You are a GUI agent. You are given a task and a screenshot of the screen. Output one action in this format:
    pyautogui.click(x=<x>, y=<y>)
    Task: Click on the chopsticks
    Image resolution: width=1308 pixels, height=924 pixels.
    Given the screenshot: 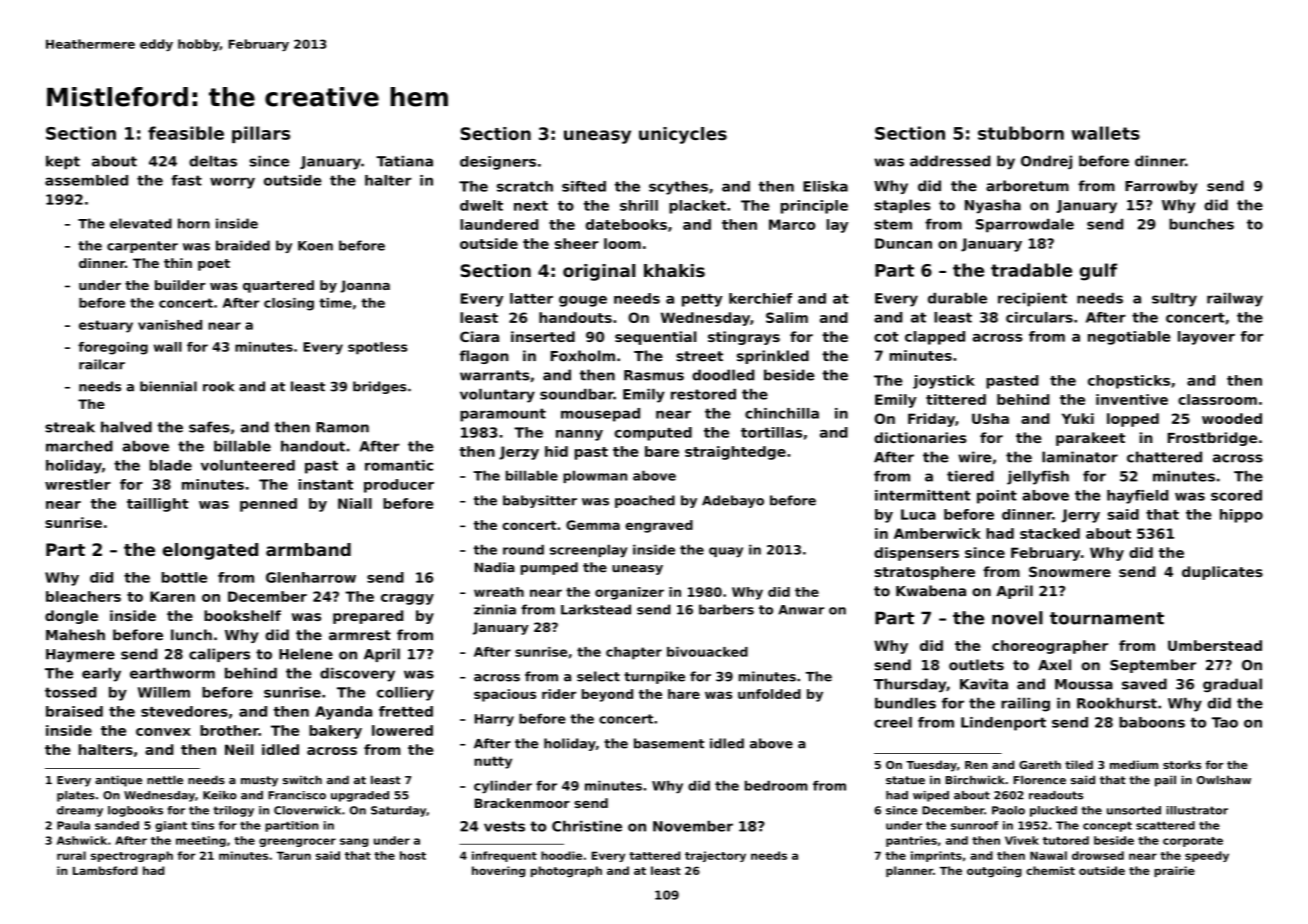 What is the action you would take?
    pyautogui.click(x=1129, y=382)
